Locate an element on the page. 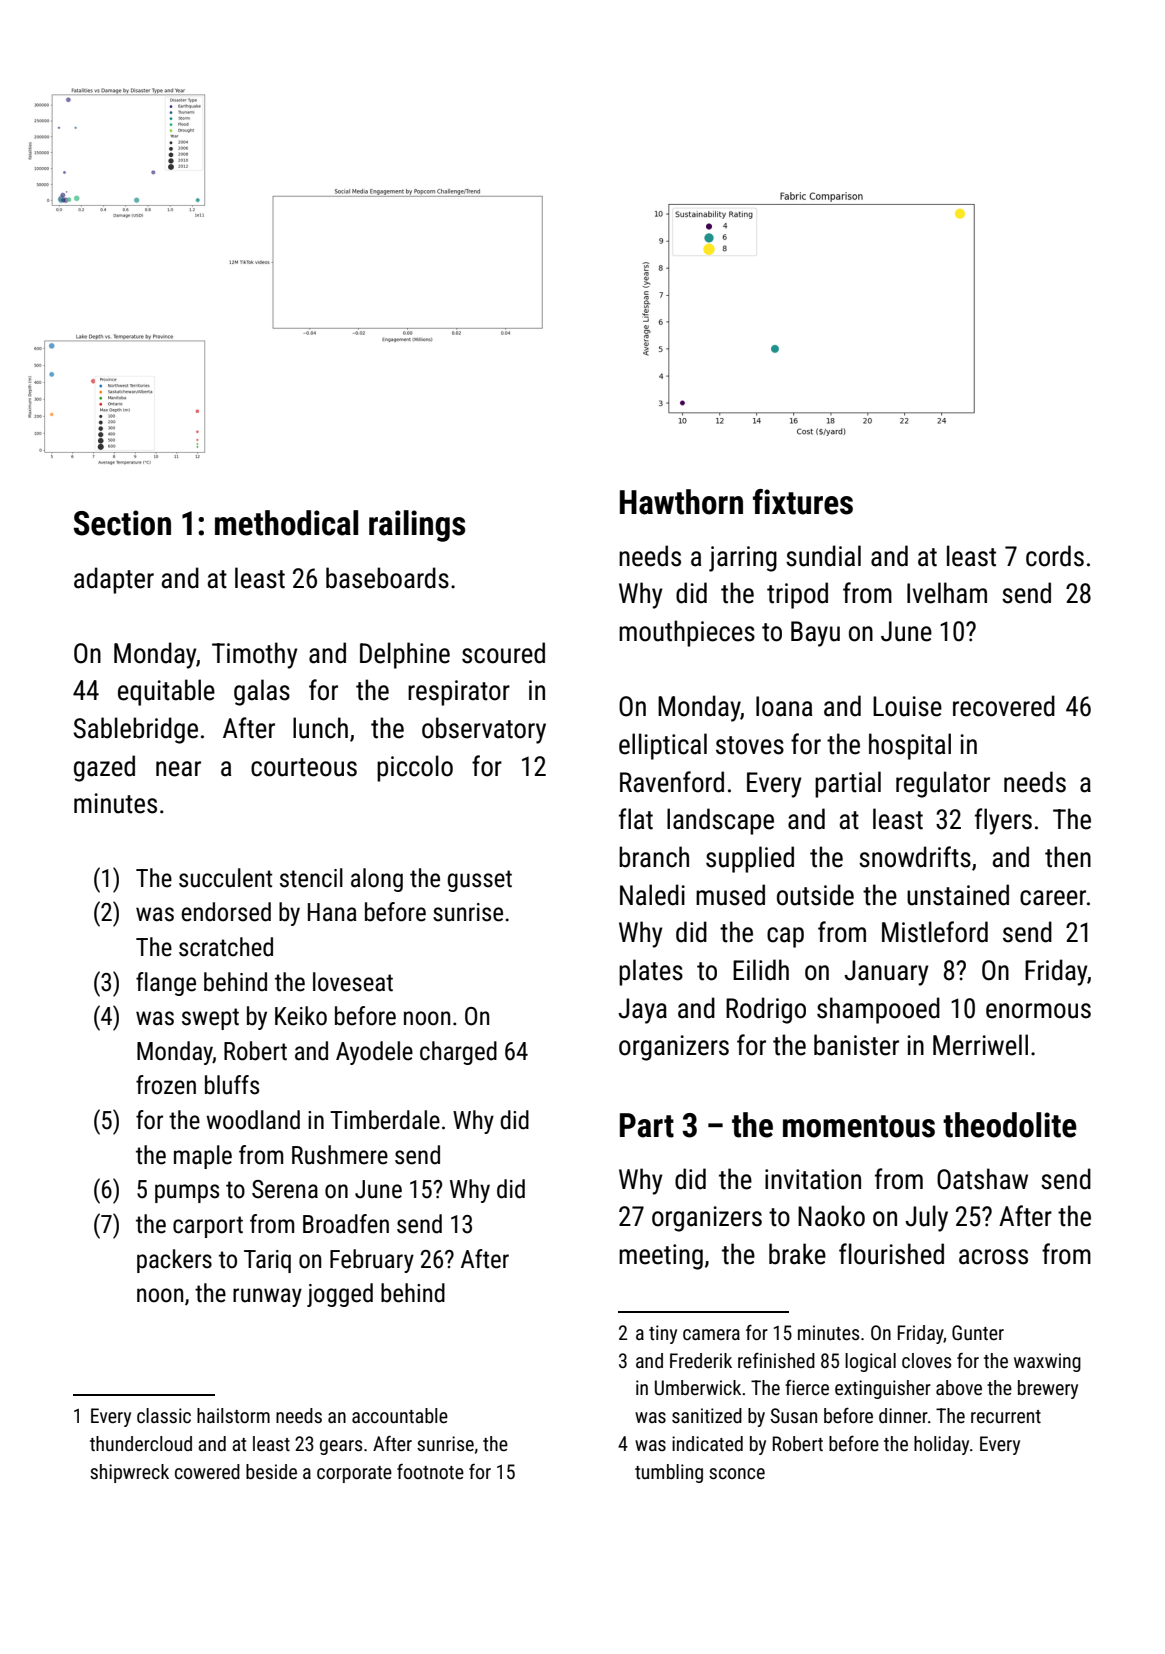  stencil is located at coordinates (311, 878).
